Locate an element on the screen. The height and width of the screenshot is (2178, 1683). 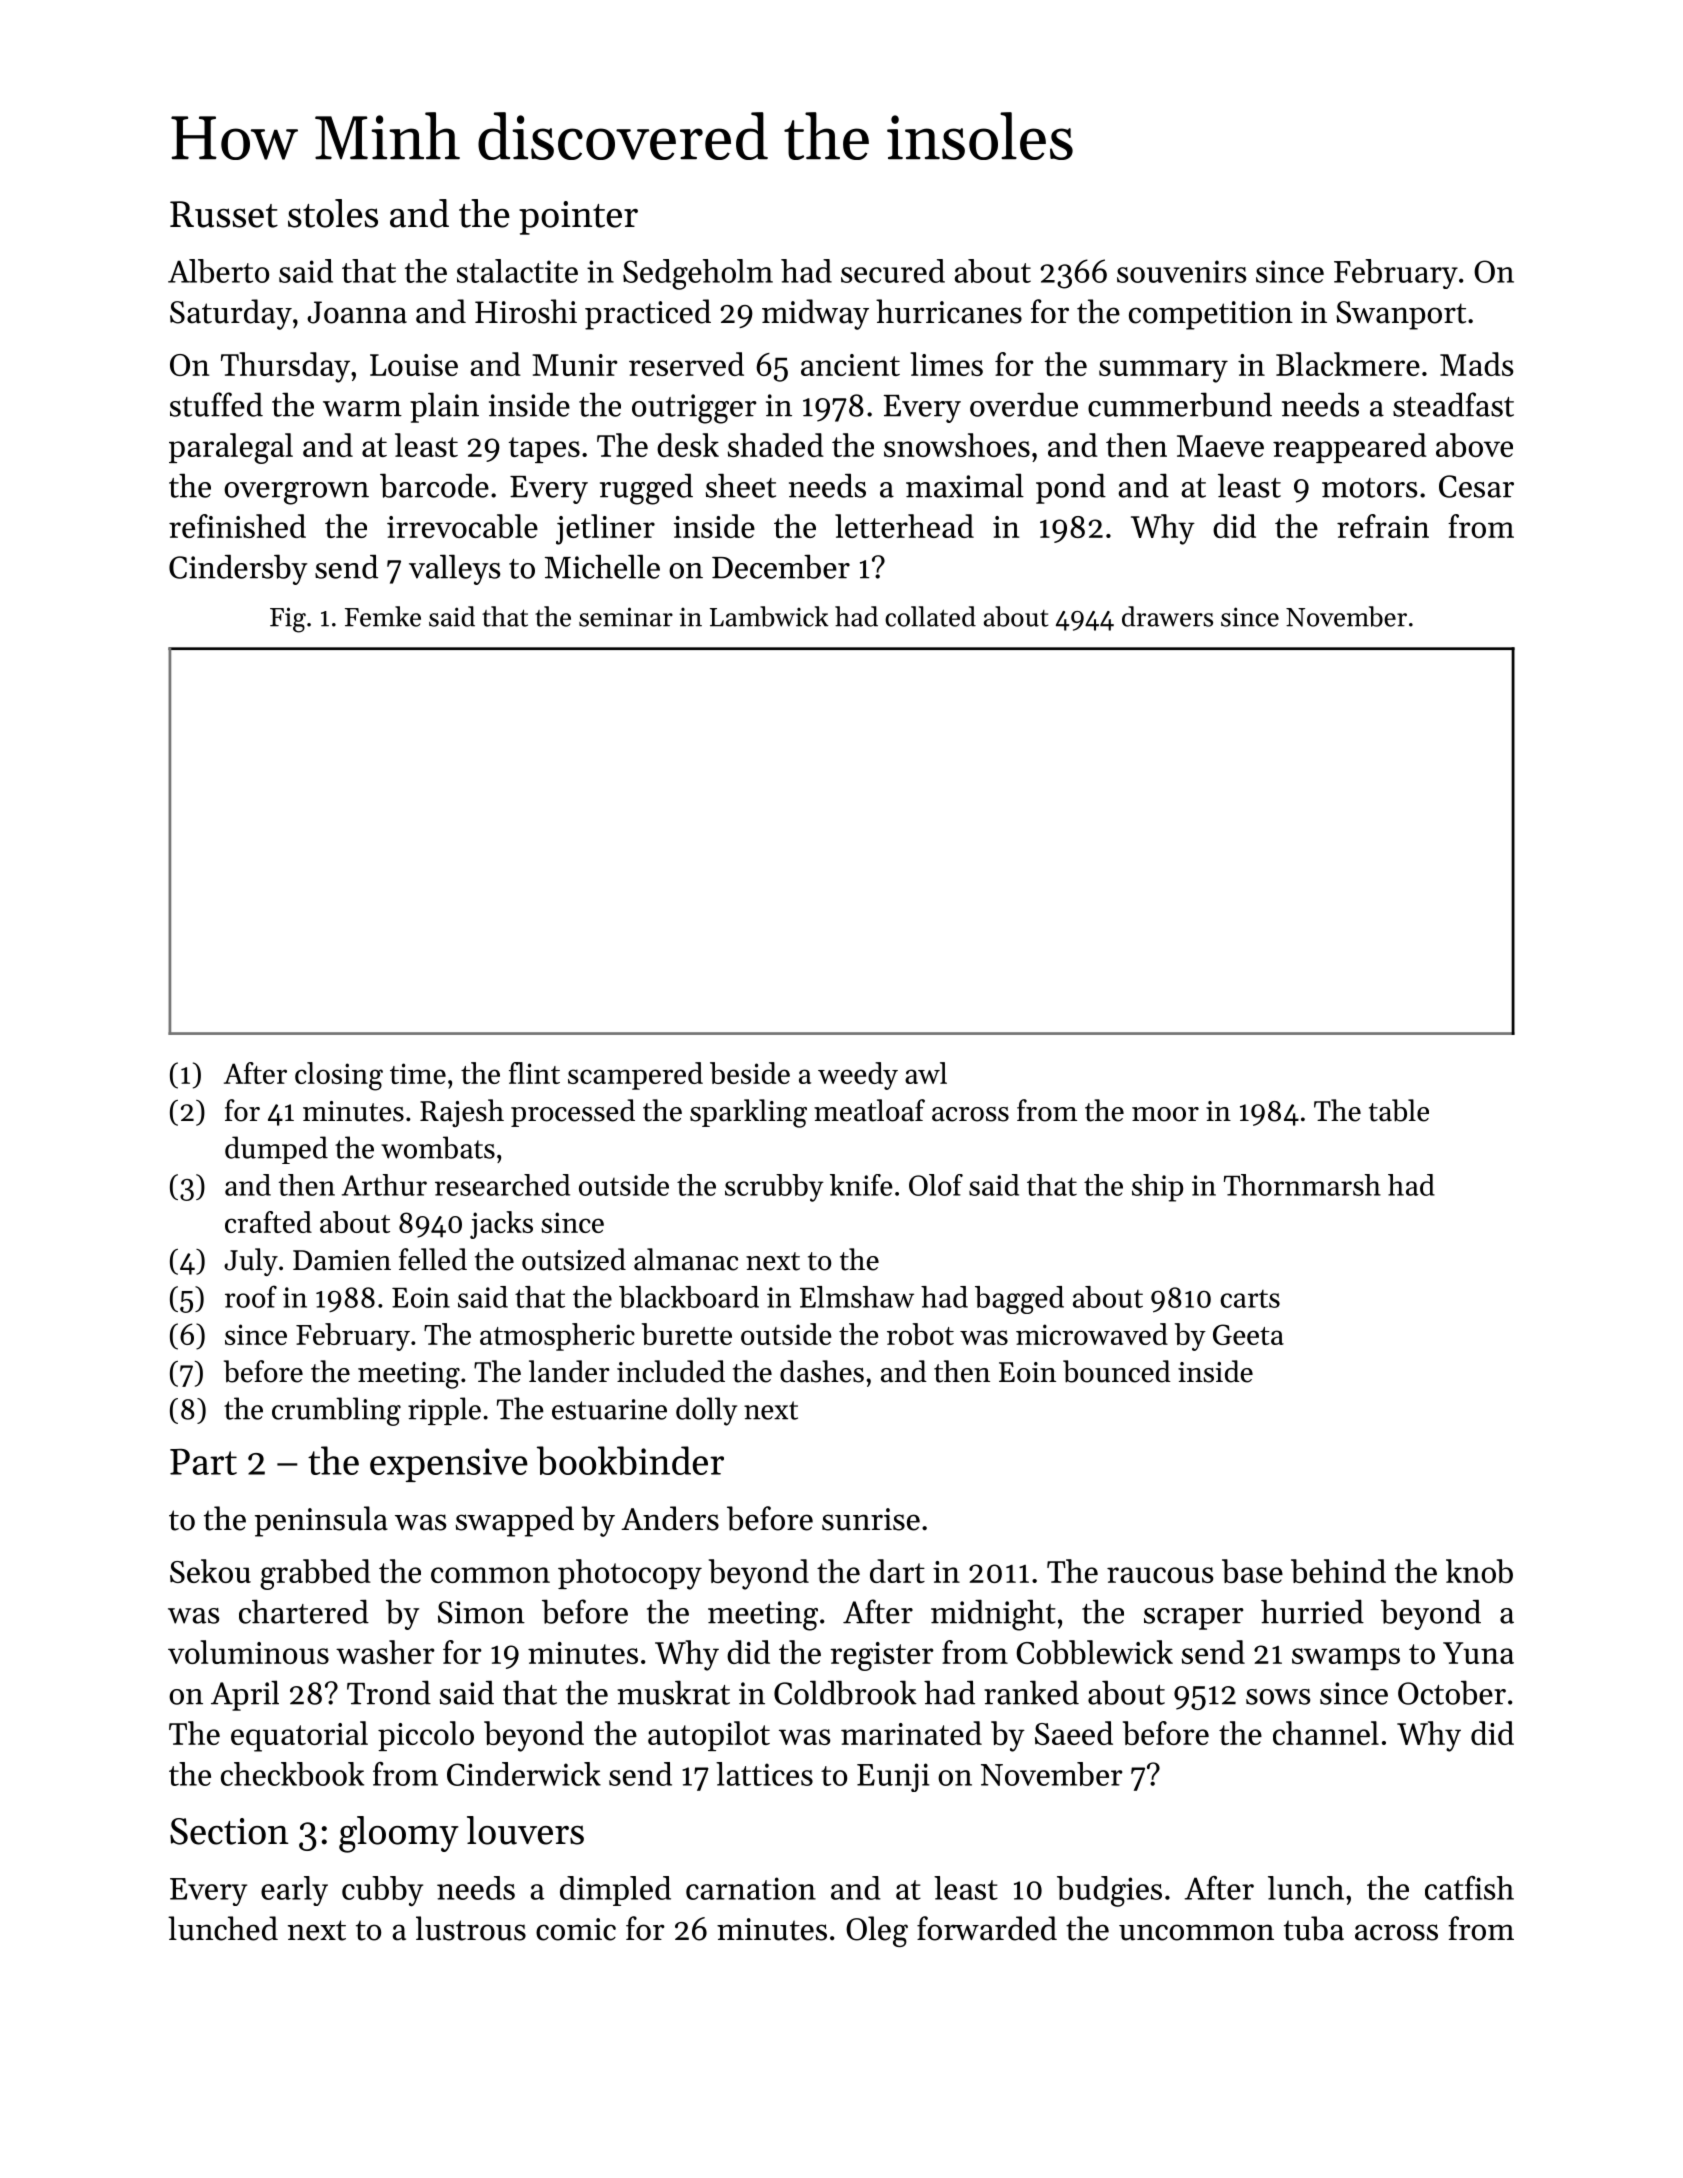
Geeta is located at coordinates (1248, 1334).
